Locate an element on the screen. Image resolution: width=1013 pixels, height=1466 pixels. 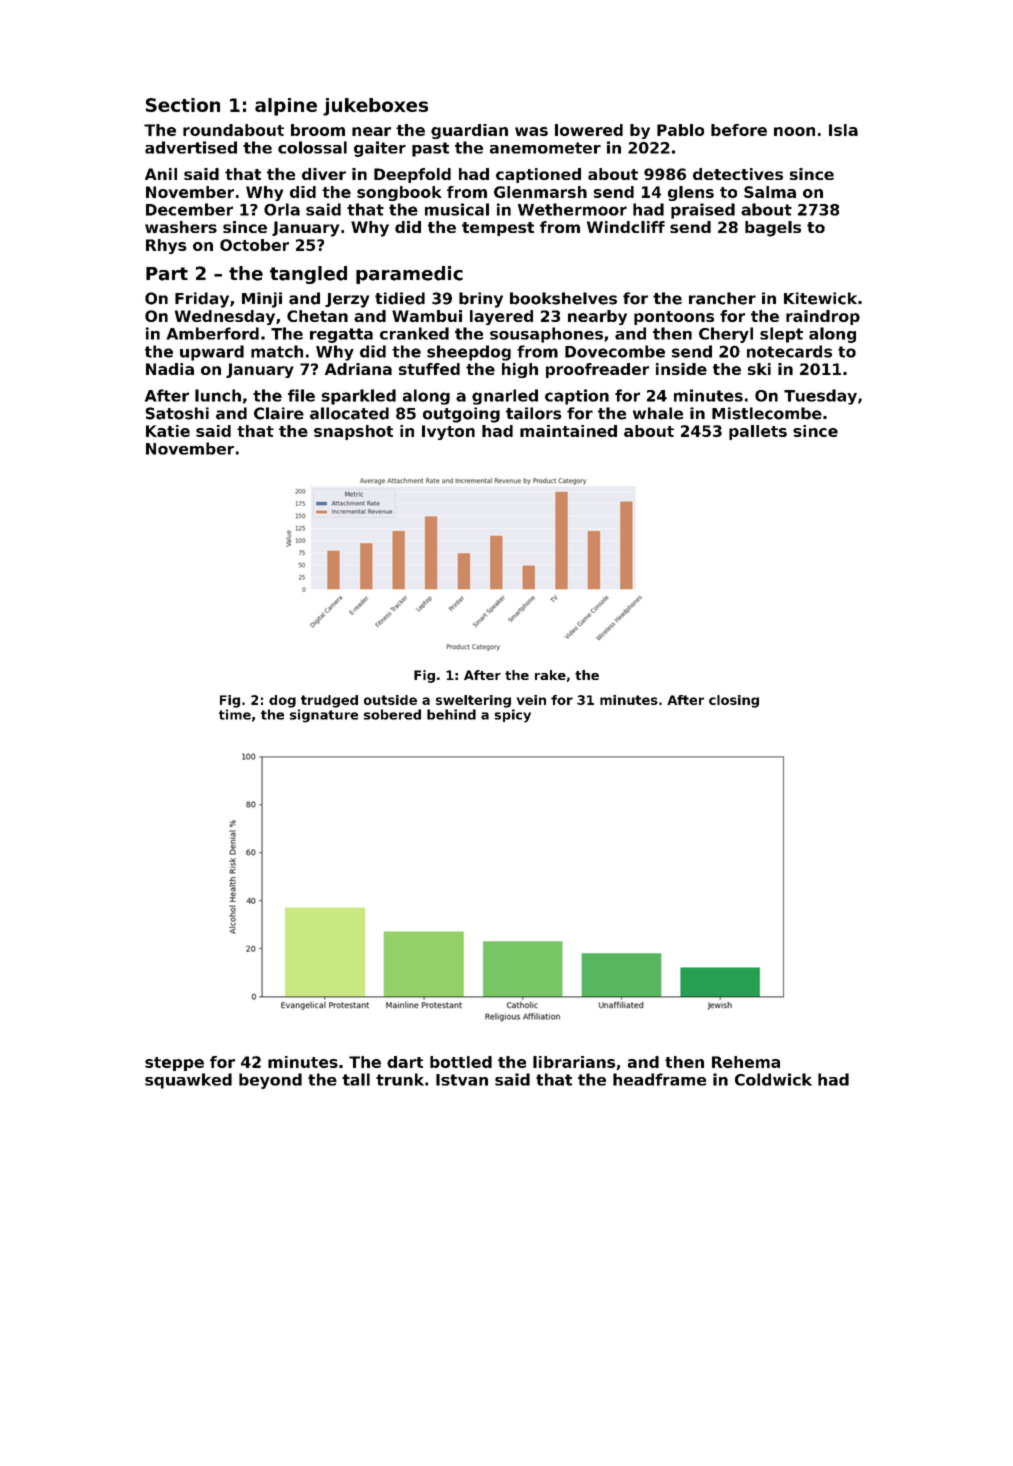
Dovecombe is located at coordinates (615, 351).
